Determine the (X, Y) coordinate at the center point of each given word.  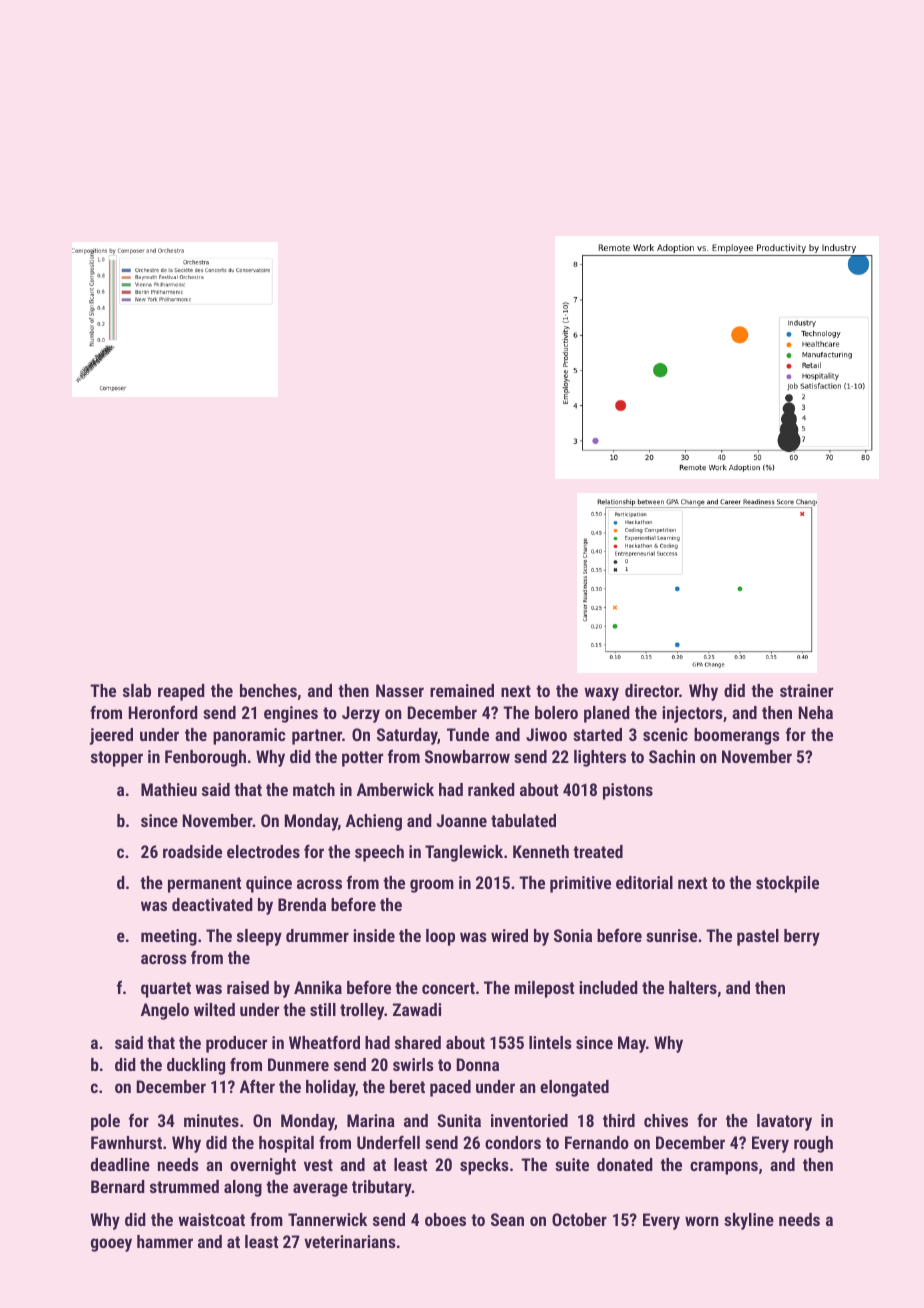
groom (432, 886)
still (323, 1009)
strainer (806, 690)
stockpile (787, 884)
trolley (362, 1011)
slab (137, 690)
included (608, 987)
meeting (169, 937)
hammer (165, 1241)
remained (462, 690)
